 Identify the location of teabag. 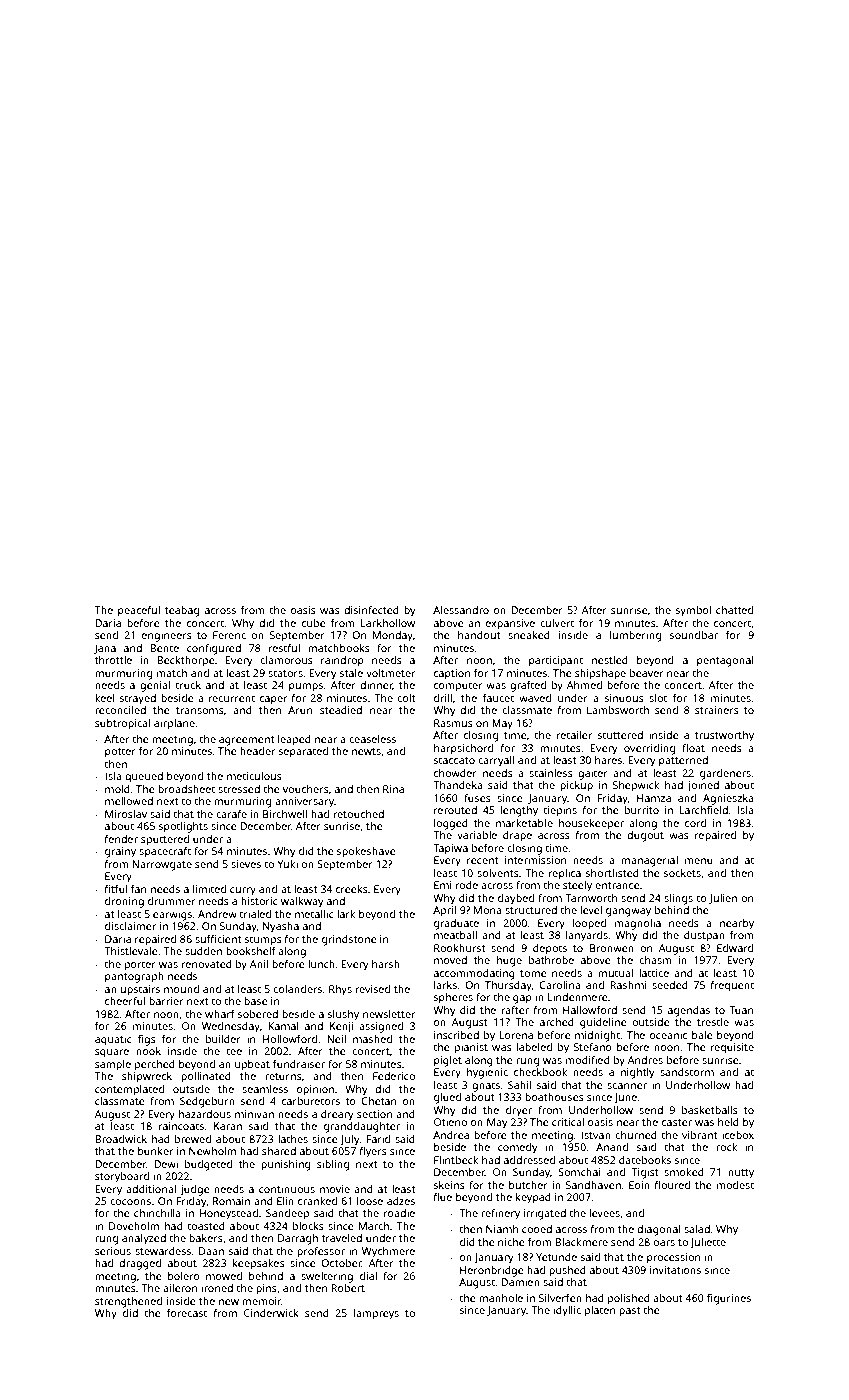
(182, 611).
